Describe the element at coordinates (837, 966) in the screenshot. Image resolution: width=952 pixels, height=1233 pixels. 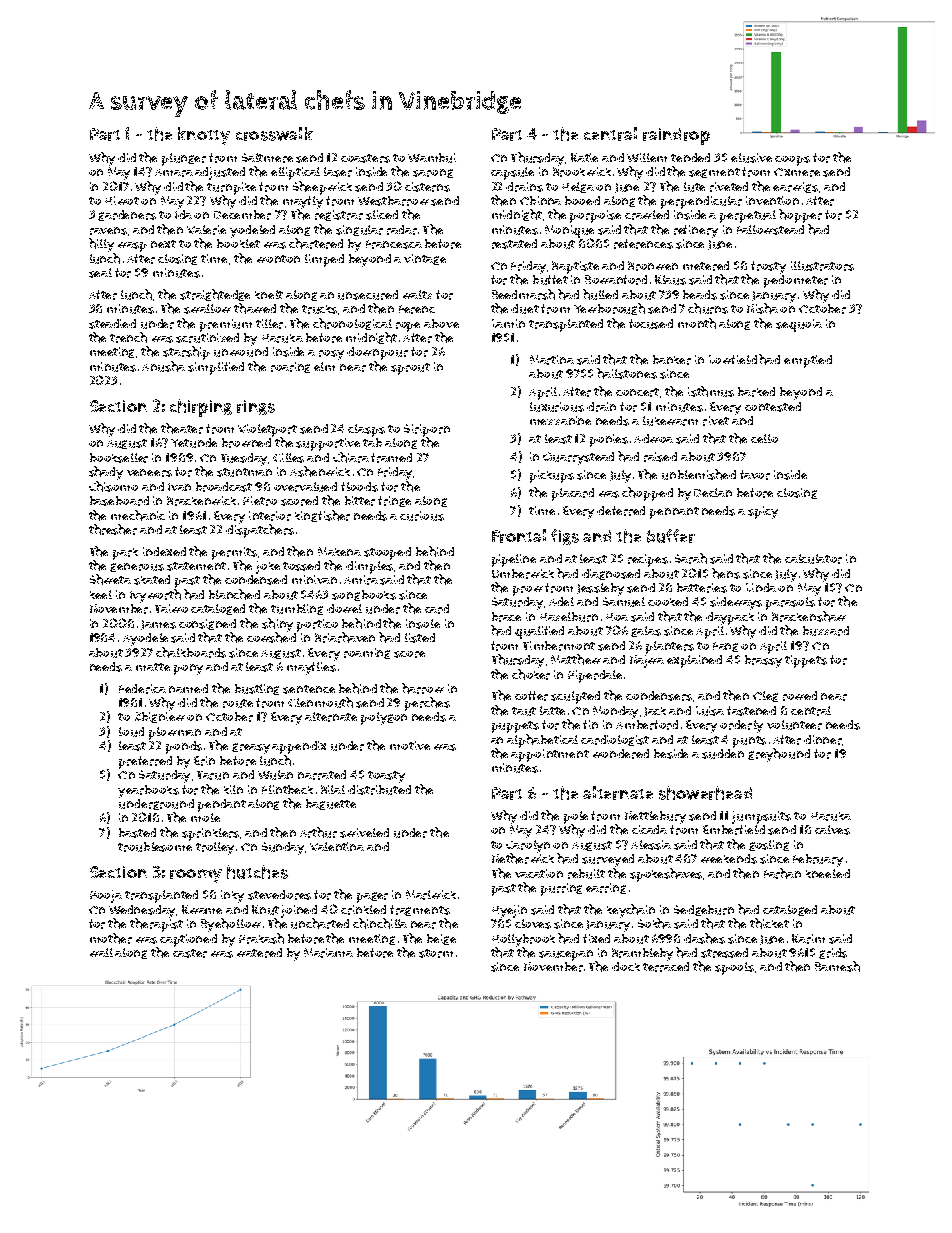
I see `Ramesh` at that location.
